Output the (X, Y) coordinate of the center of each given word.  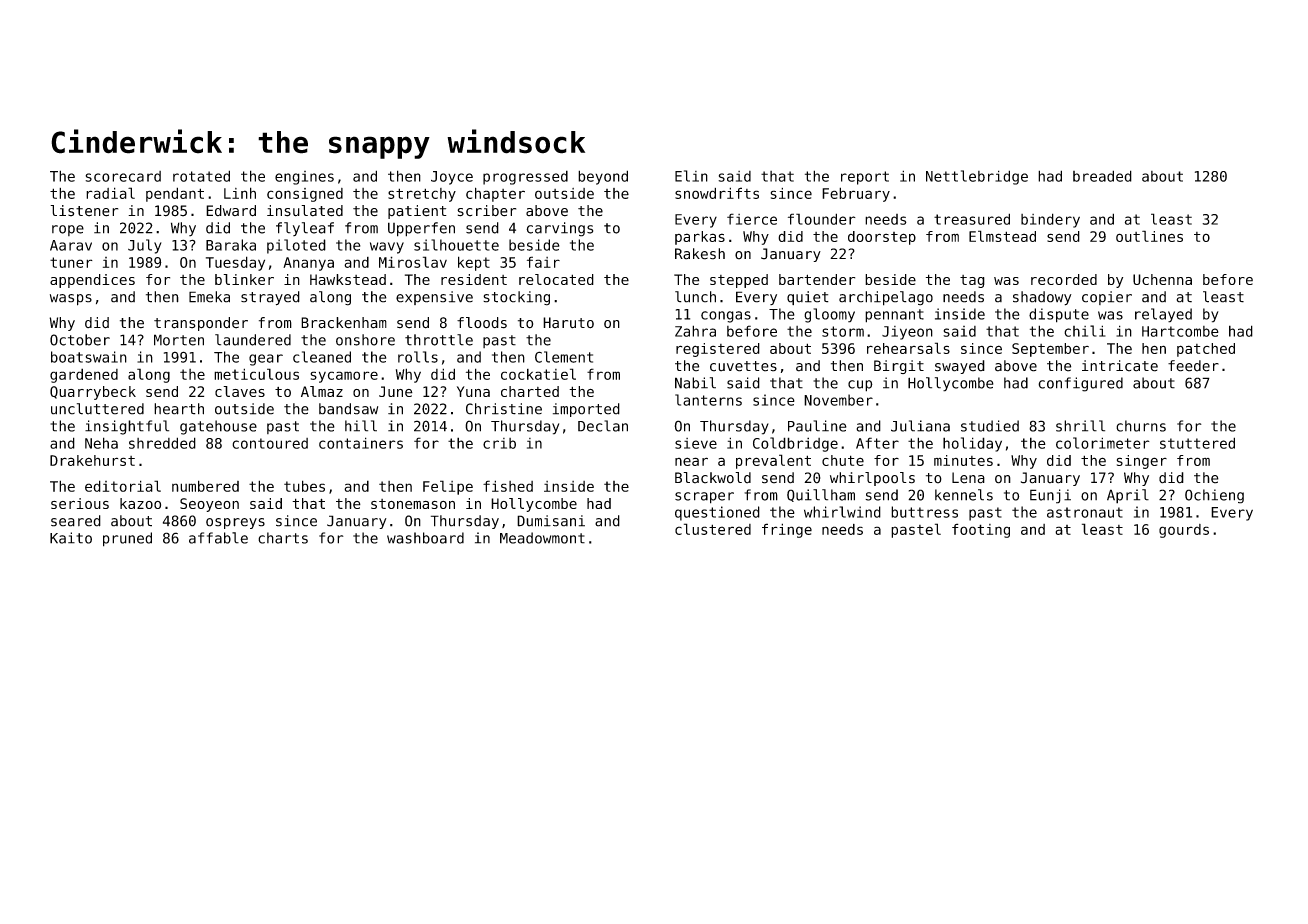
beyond (603, 177)
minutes (963, 460)
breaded (1102, 176)
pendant (175, 194)
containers (361, 443)
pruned (127, 539)
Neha (101, 443)
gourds (1184, 531)
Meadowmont (542, 538)
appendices (92, 281)
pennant (894, 316)
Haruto (568, 323)
